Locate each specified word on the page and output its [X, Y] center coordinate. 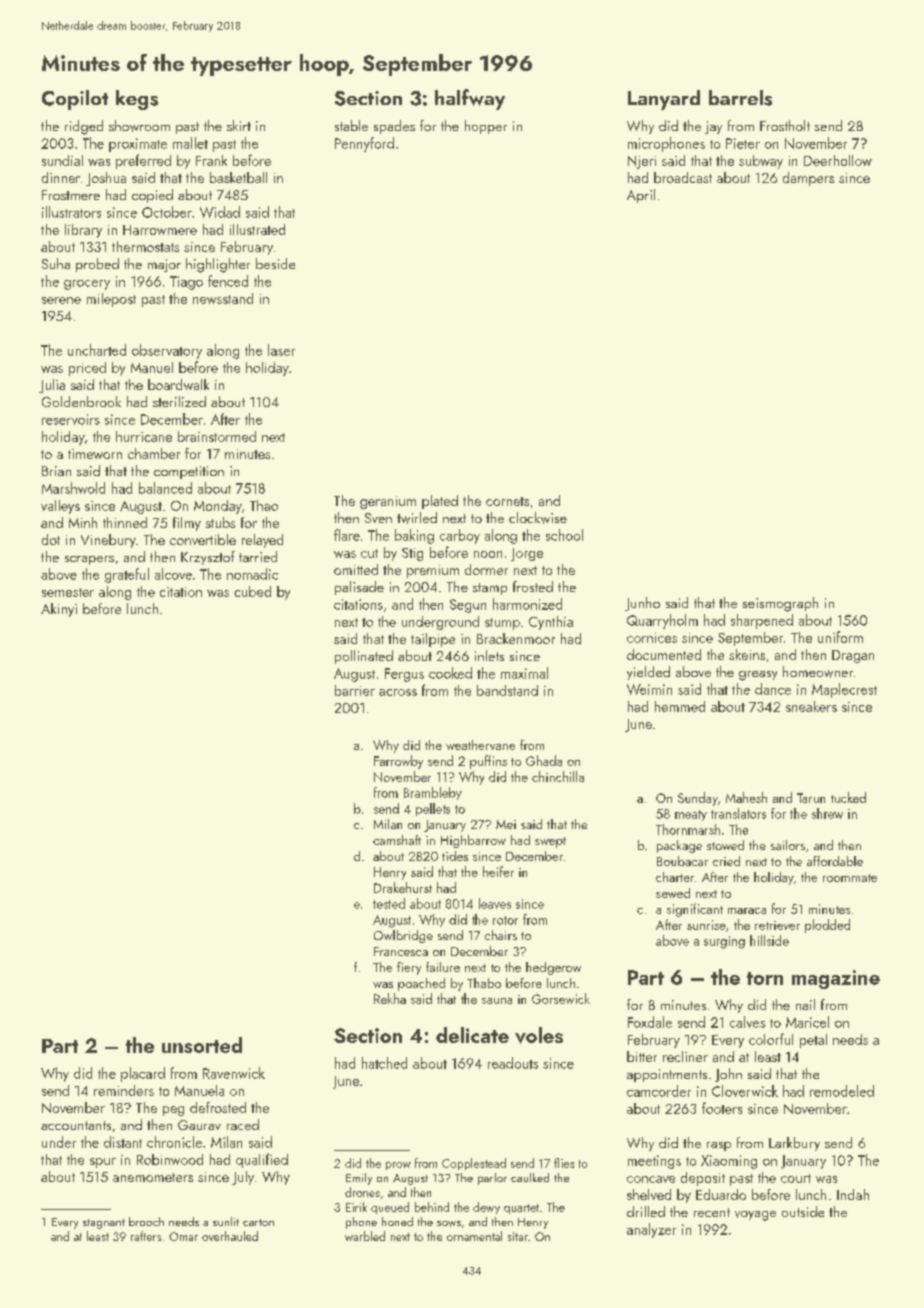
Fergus [404, 675]
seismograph [780, 604]
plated [440, 502]
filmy [187, 524]
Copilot [75, 100]
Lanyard [664, 100]
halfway [470, 99]
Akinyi [59, 610]
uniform [840, 637]
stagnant [104, 1224]
